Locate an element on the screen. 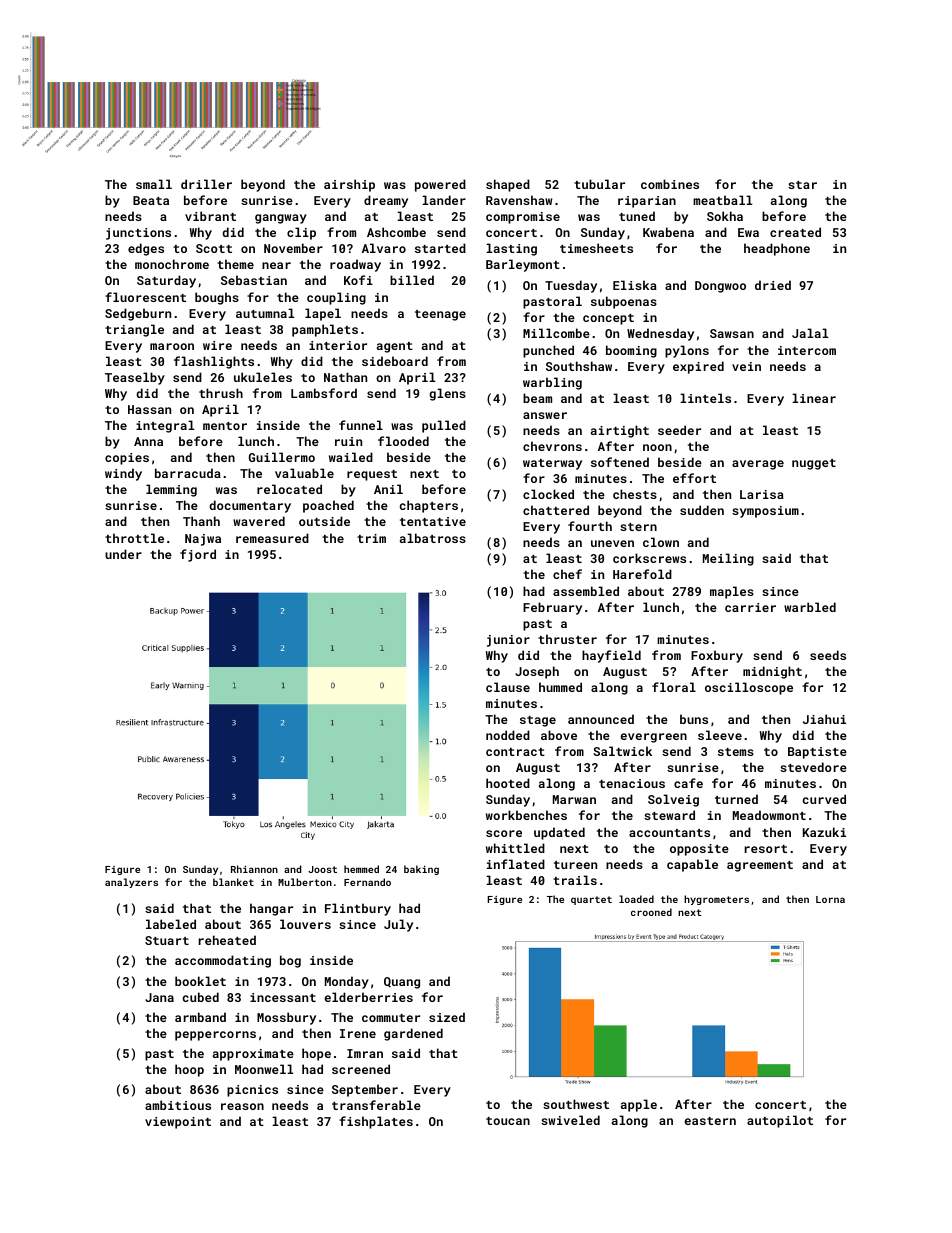  above is located at coordinates (559, 735).
